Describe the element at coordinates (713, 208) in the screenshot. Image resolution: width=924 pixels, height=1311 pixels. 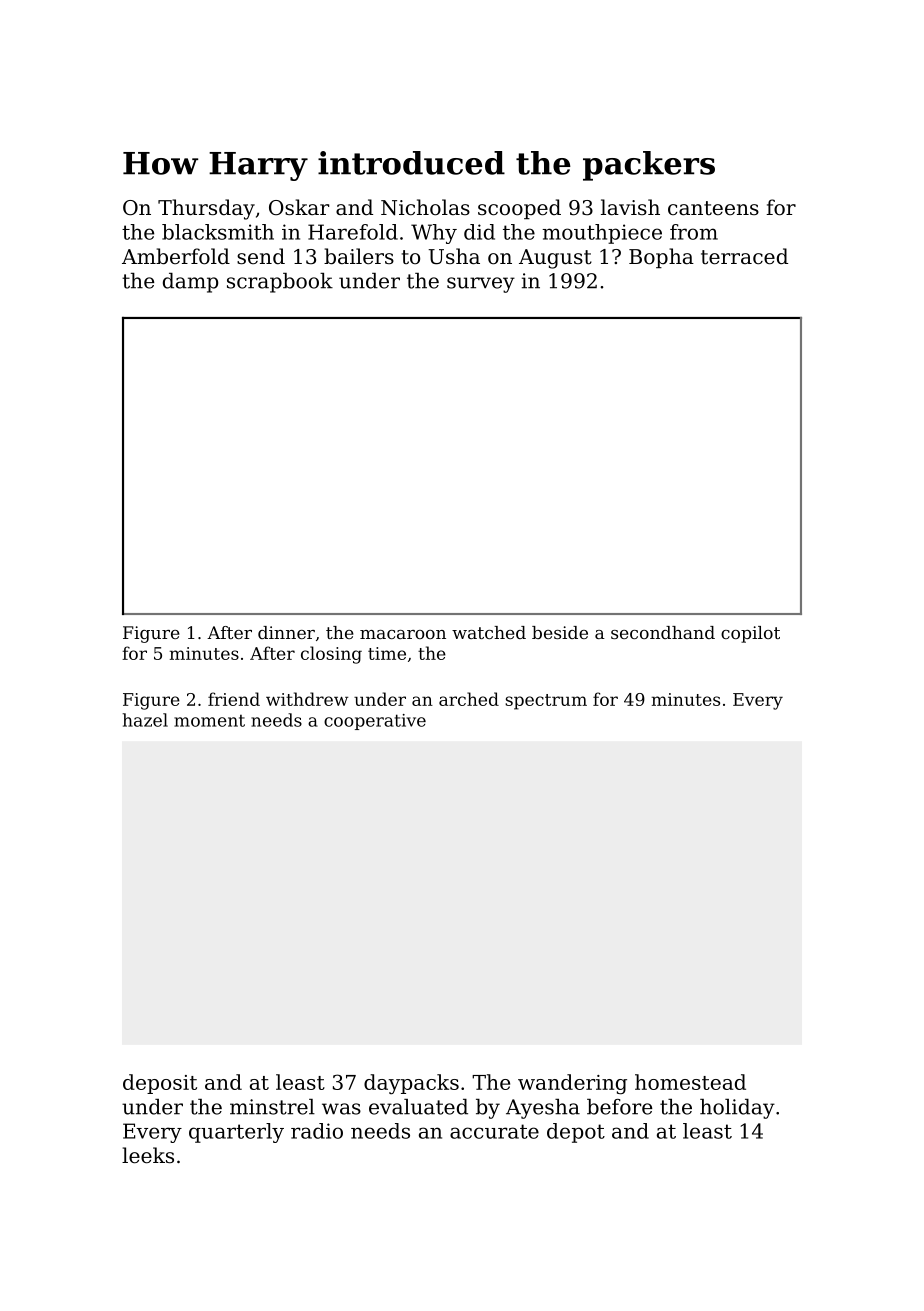
I see `canteens` at that location.
